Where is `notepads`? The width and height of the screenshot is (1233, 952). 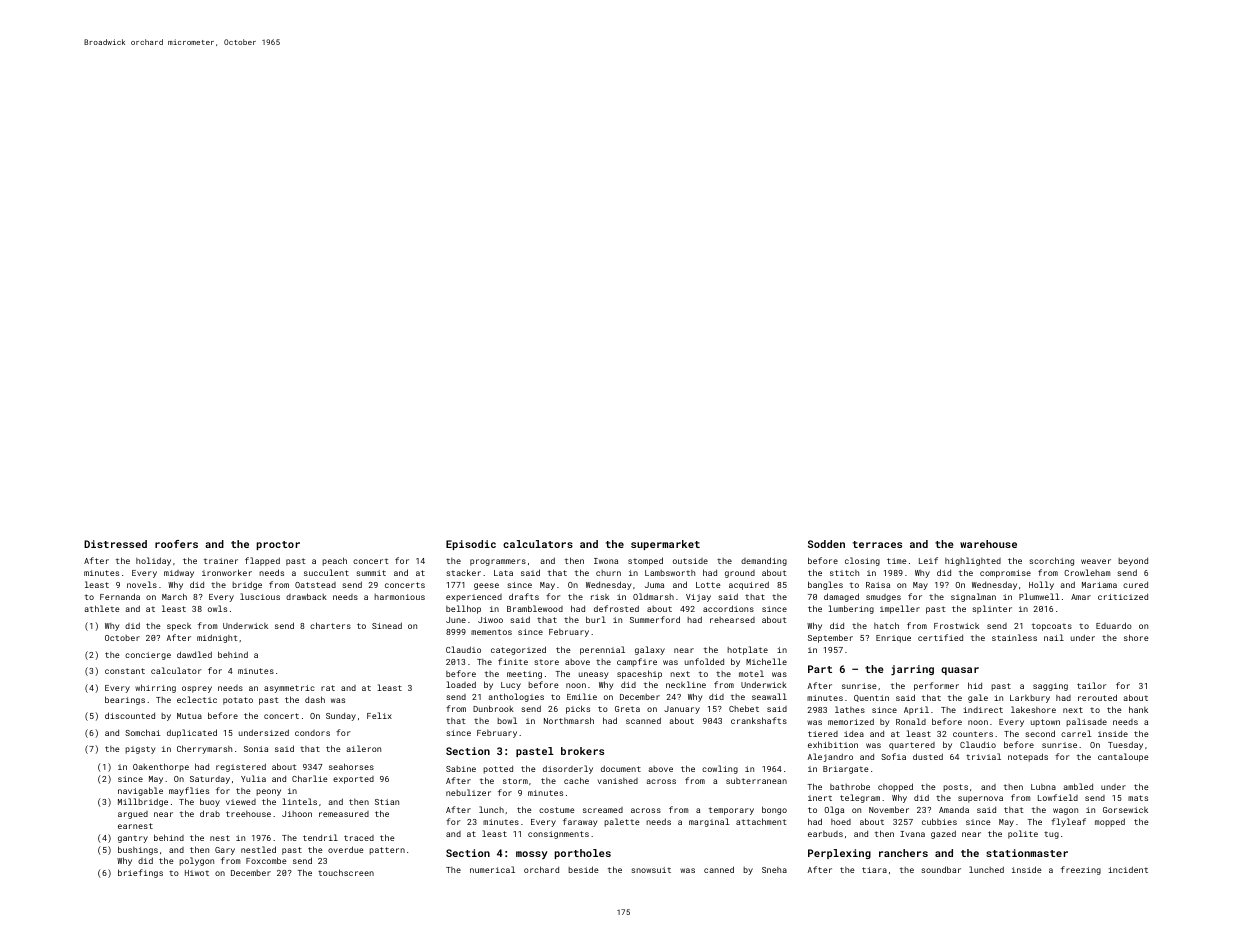
notepads is located at coordinates (1028, 757).
